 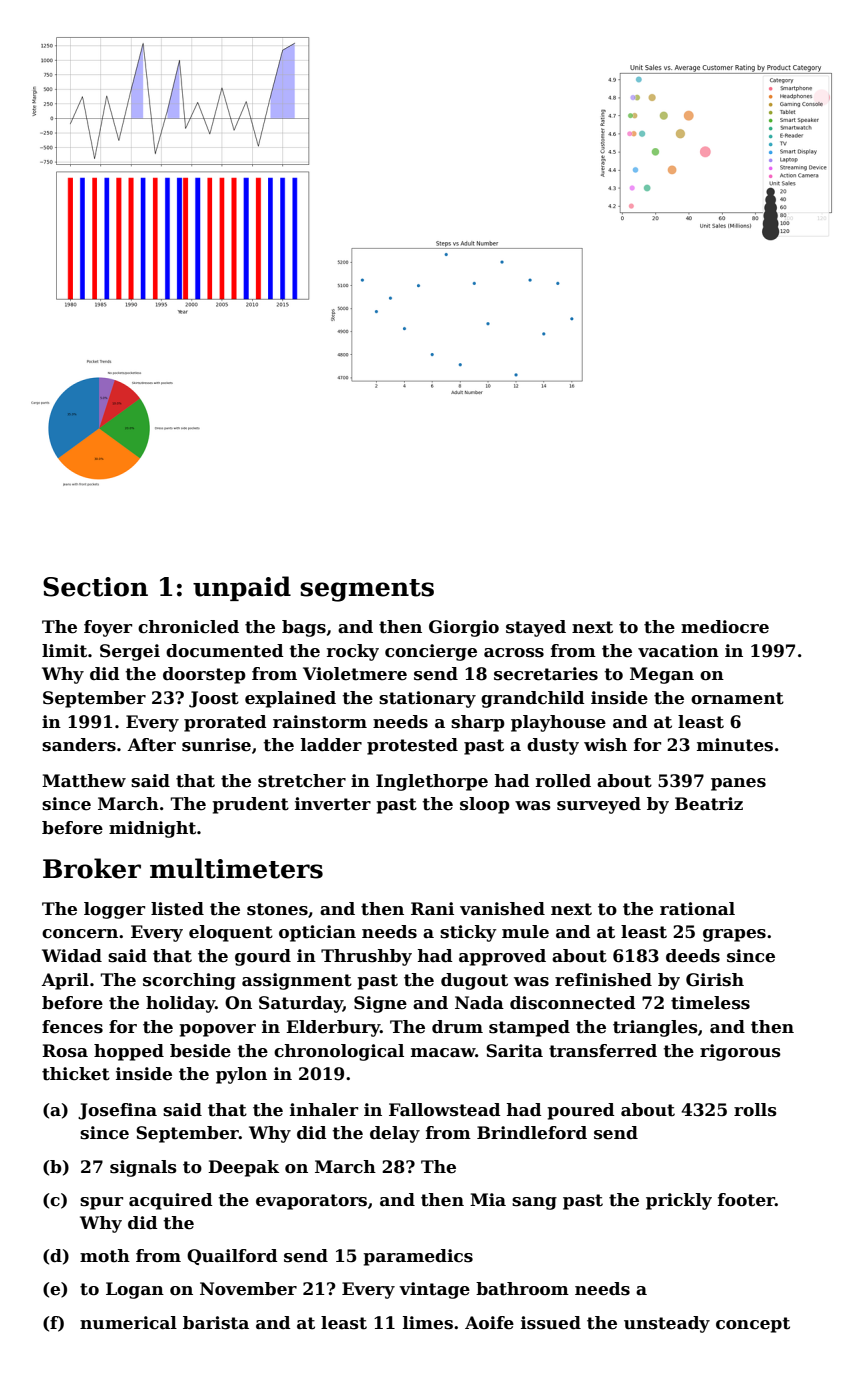 I want to click on unsteady, so click(x=667, y=1324).
